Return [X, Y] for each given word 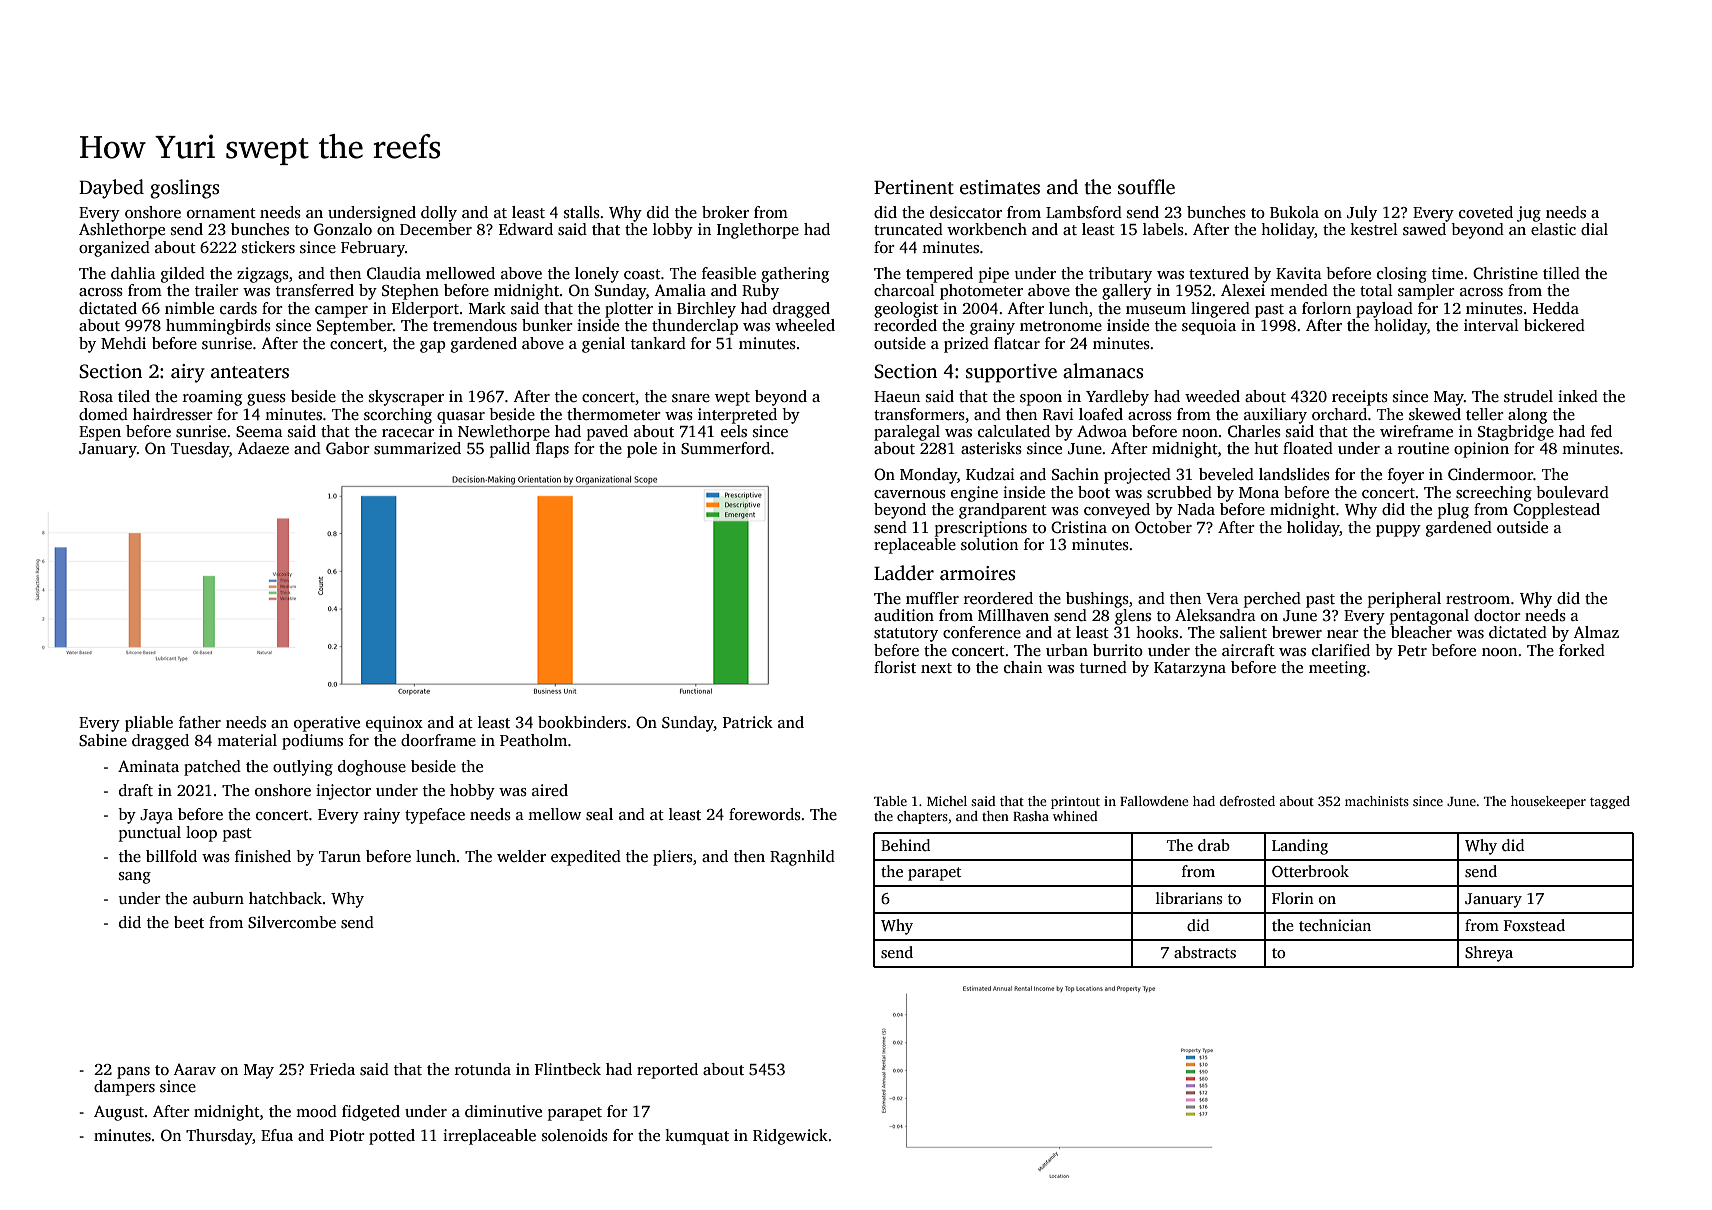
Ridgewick [790, 1137]
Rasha [1031, 816]
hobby [472, 792]
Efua [277, 1135]
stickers [268, 247]
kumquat [697, 1137]
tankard [658, 343]
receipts [1360, 398]
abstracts [1205, 952]
